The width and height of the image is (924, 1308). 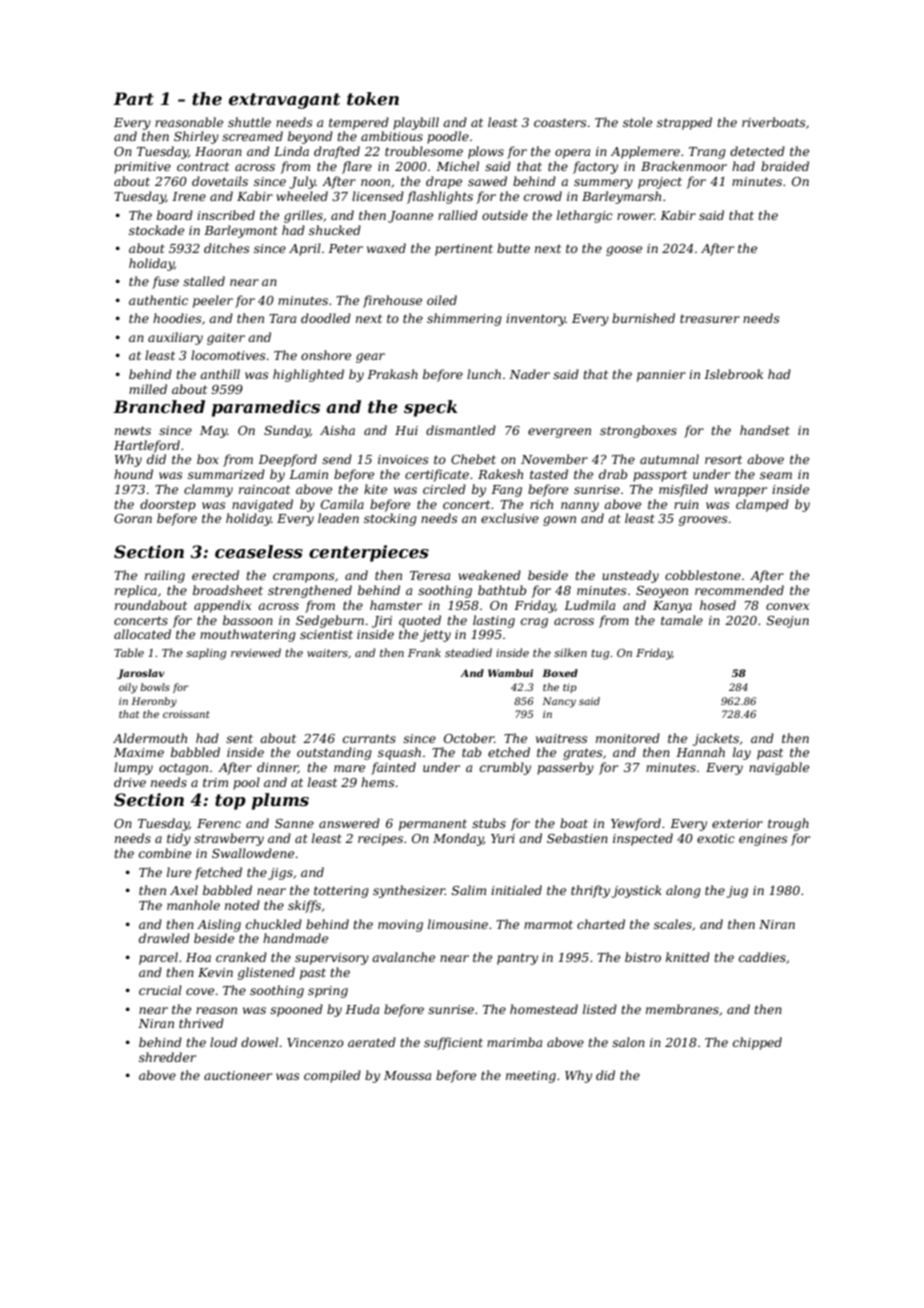 I want to click on auctioneer, so click(x=238, y=1075).
